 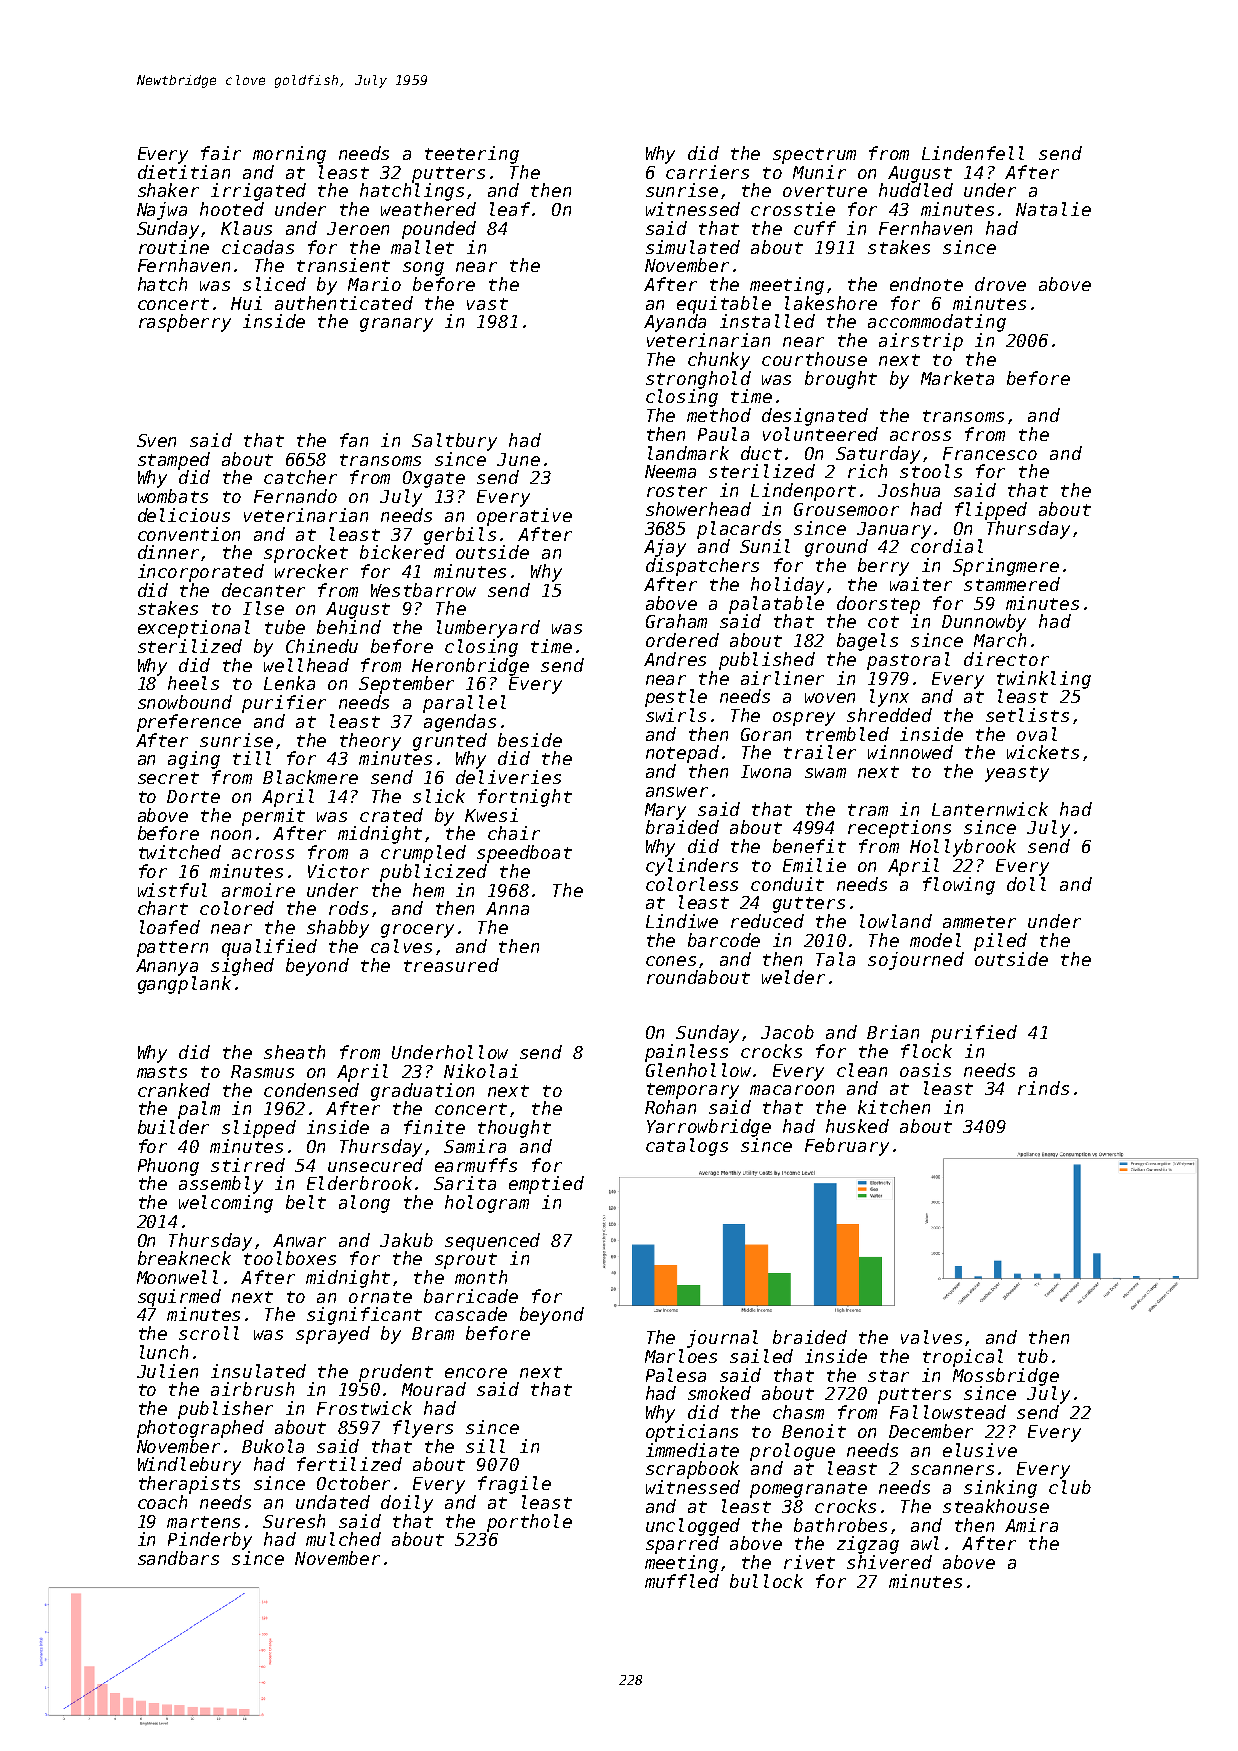 What do you see at coordinates (908, 661) in the image?
I see `pastoral` at bounding box center [908, 661].
